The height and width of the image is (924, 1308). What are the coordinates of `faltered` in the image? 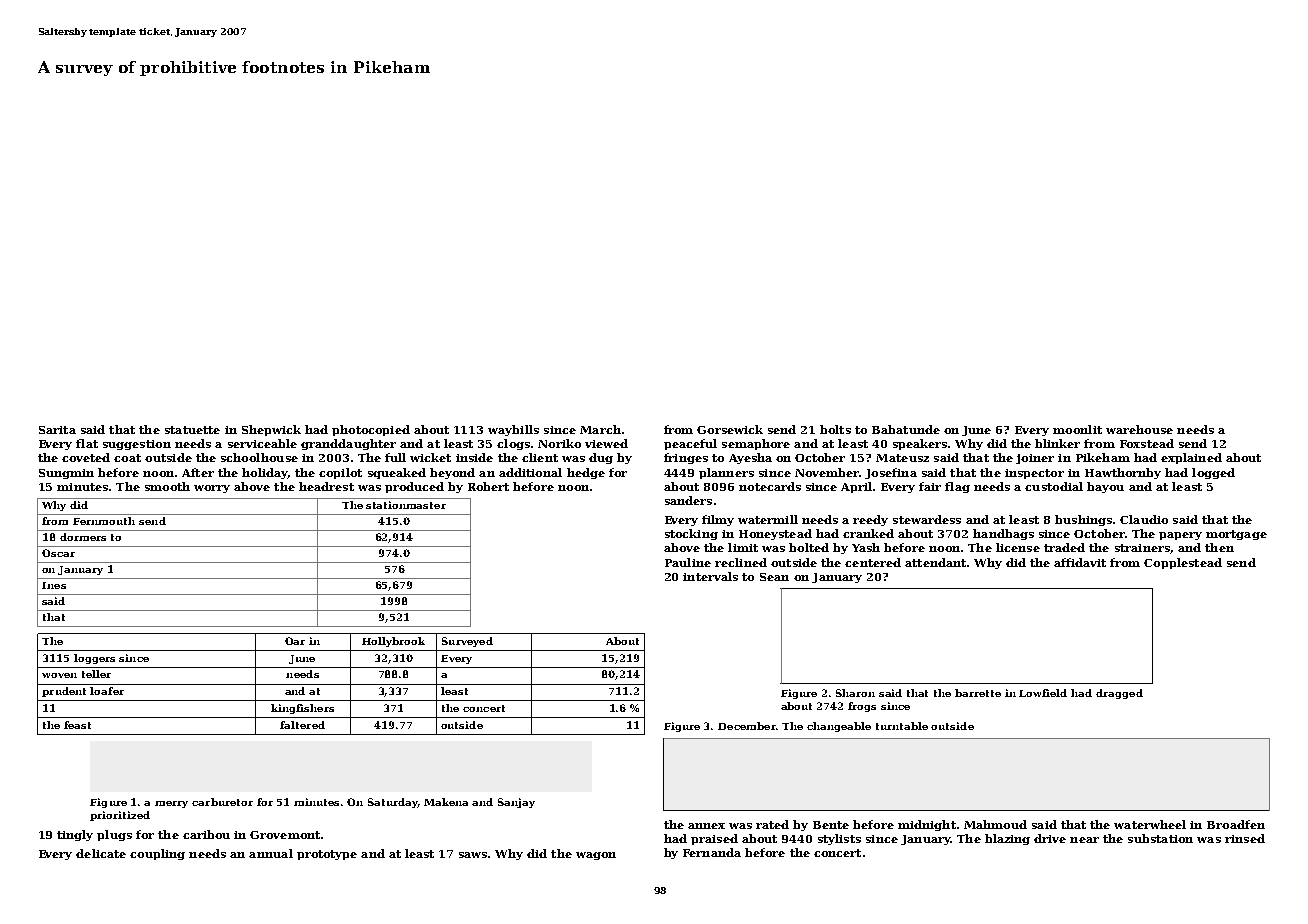 It's located at (302, 725).
